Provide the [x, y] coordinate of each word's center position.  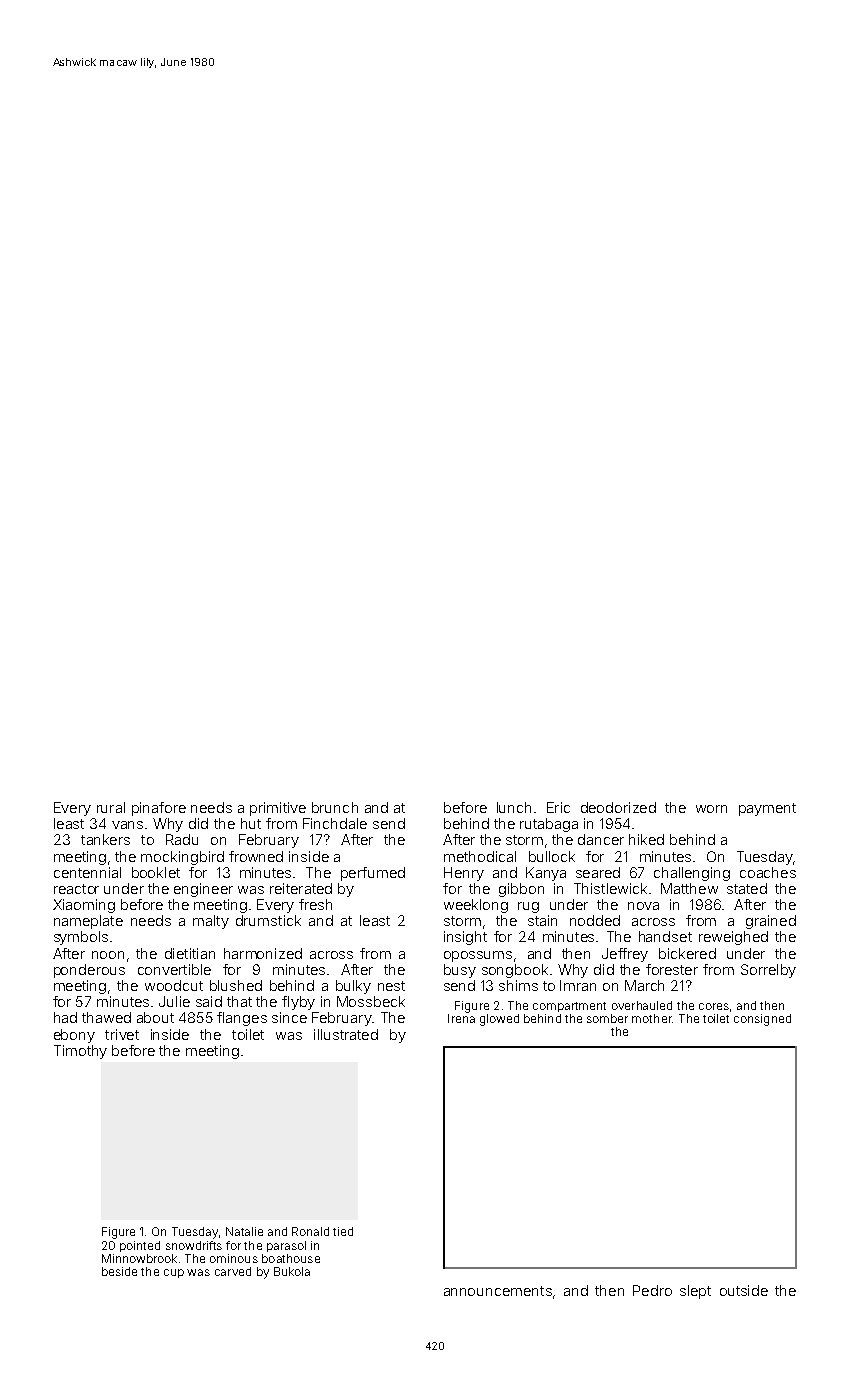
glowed [499, 1020]
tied [343, 1231]
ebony [74, 1036]
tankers [105, 839]
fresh [315, 904]
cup [174, 1273]
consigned [762, 1020]
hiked [646, 839]
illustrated [346, 1034]
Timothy [80, 1052]
